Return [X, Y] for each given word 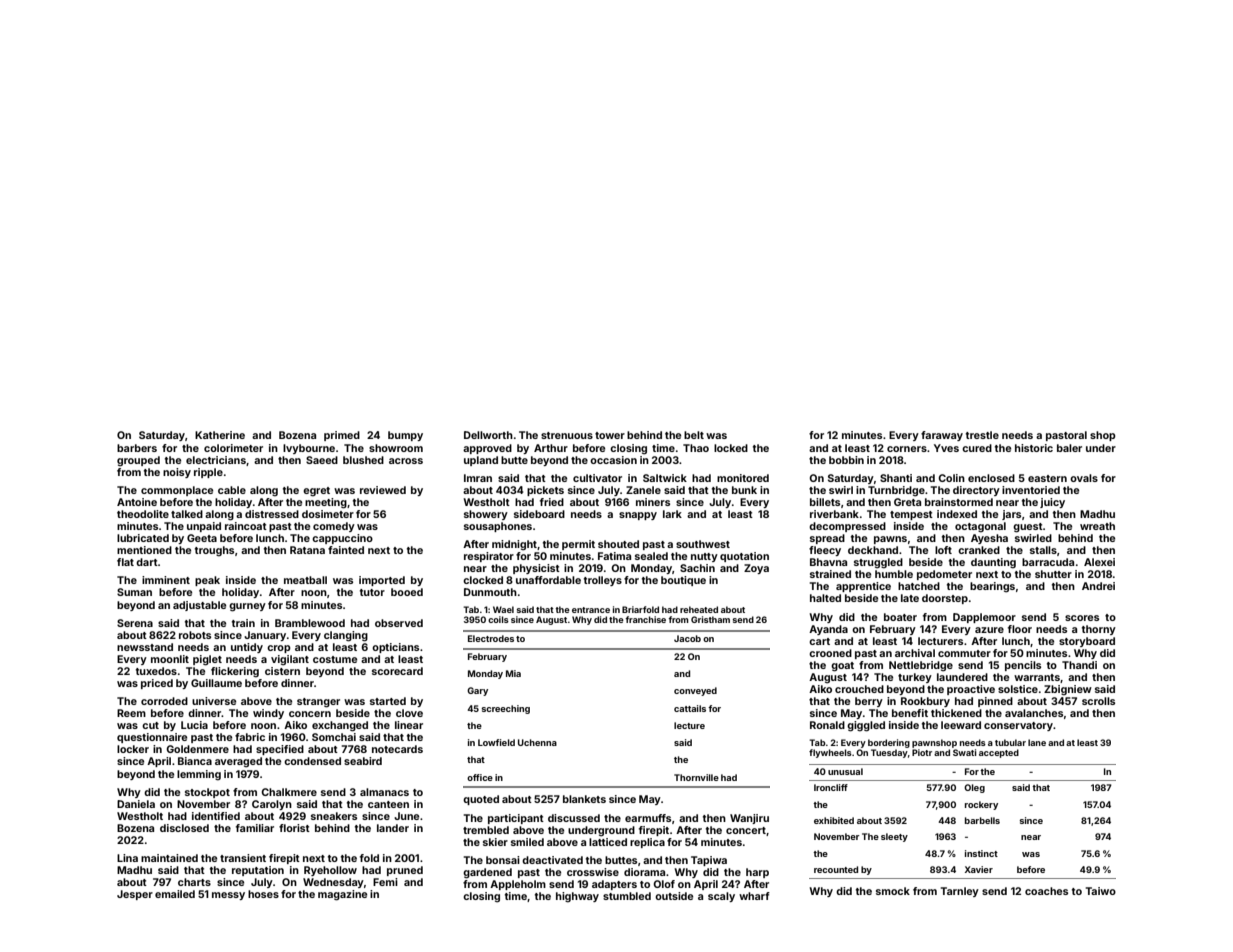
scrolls [1098, 701]
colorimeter [233, 448]
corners [907, 449]
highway [577, 897]
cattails [690, 708]
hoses [263, 894]
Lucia [194, 725]
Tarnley [960, 892]
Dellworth [488, 435]
